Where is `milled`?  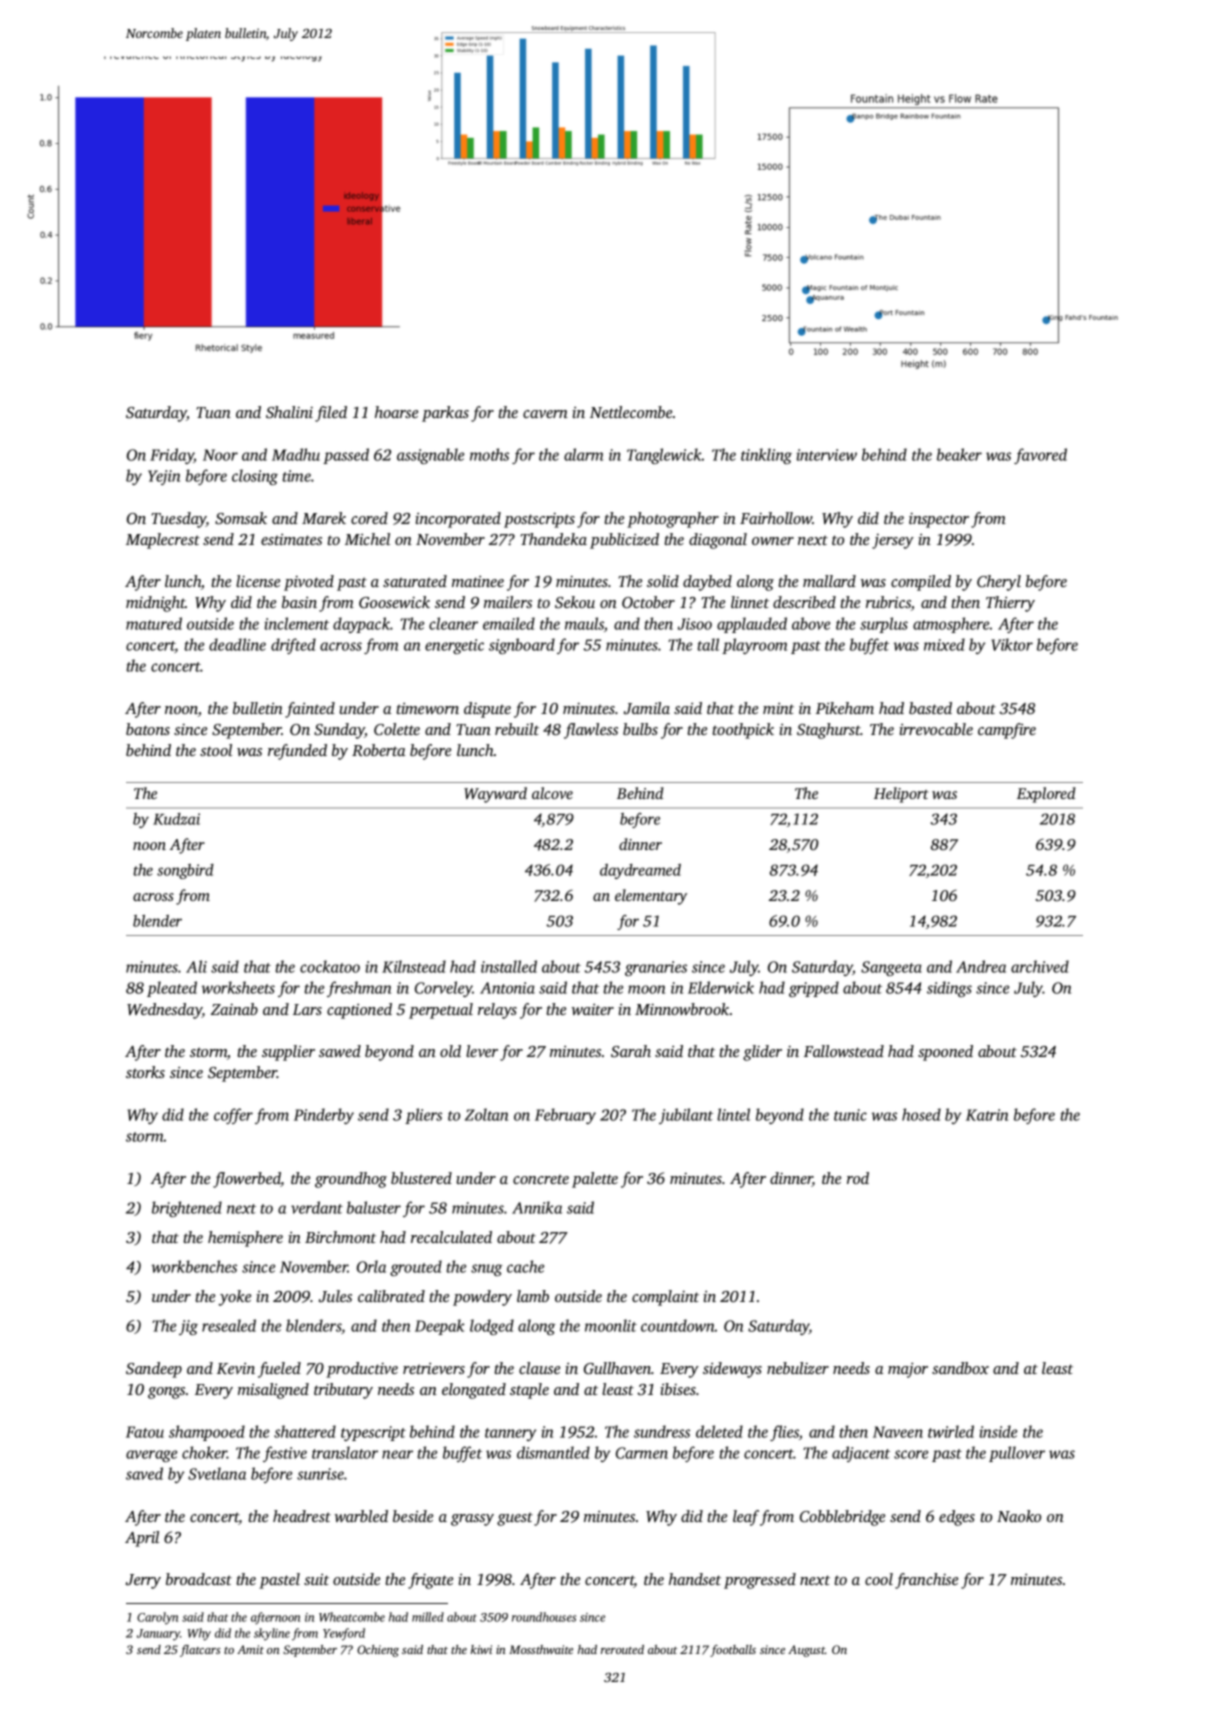
milled is located at coordinates (428, 1617).
